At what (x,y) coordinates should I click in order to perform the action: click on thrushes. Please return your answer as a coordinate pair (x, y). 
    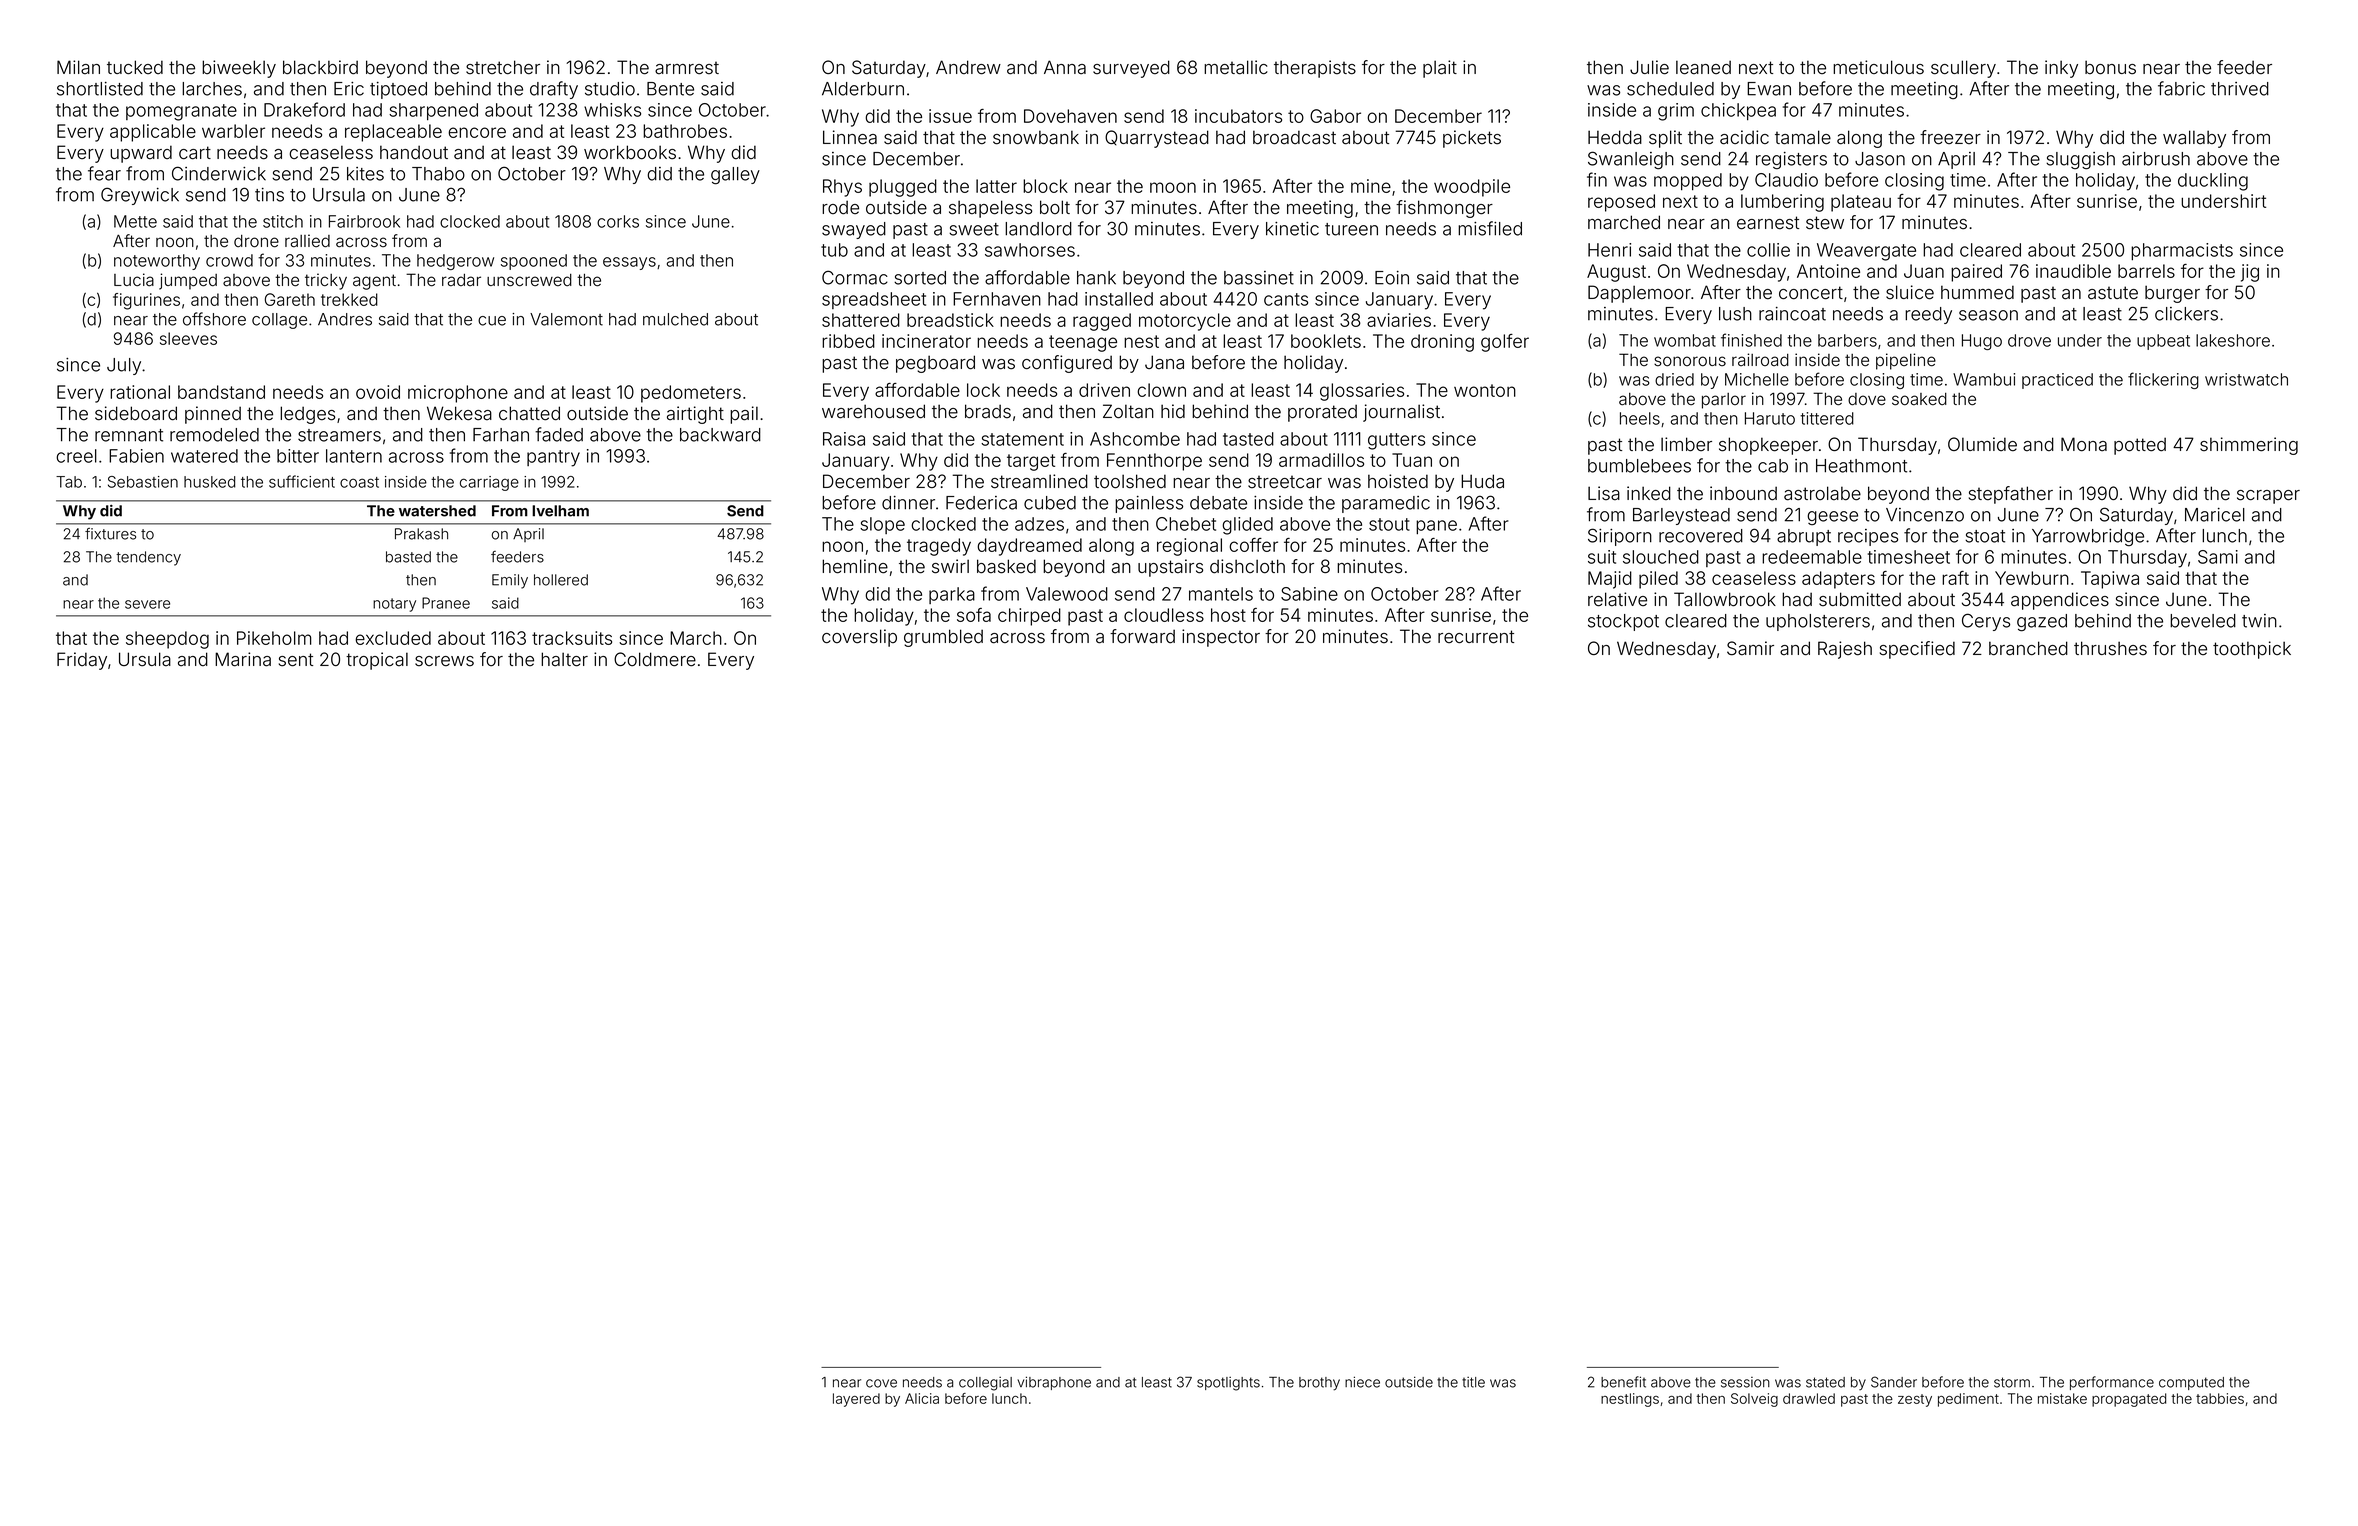
    Looking at the image, I should click on (2110, 648).
